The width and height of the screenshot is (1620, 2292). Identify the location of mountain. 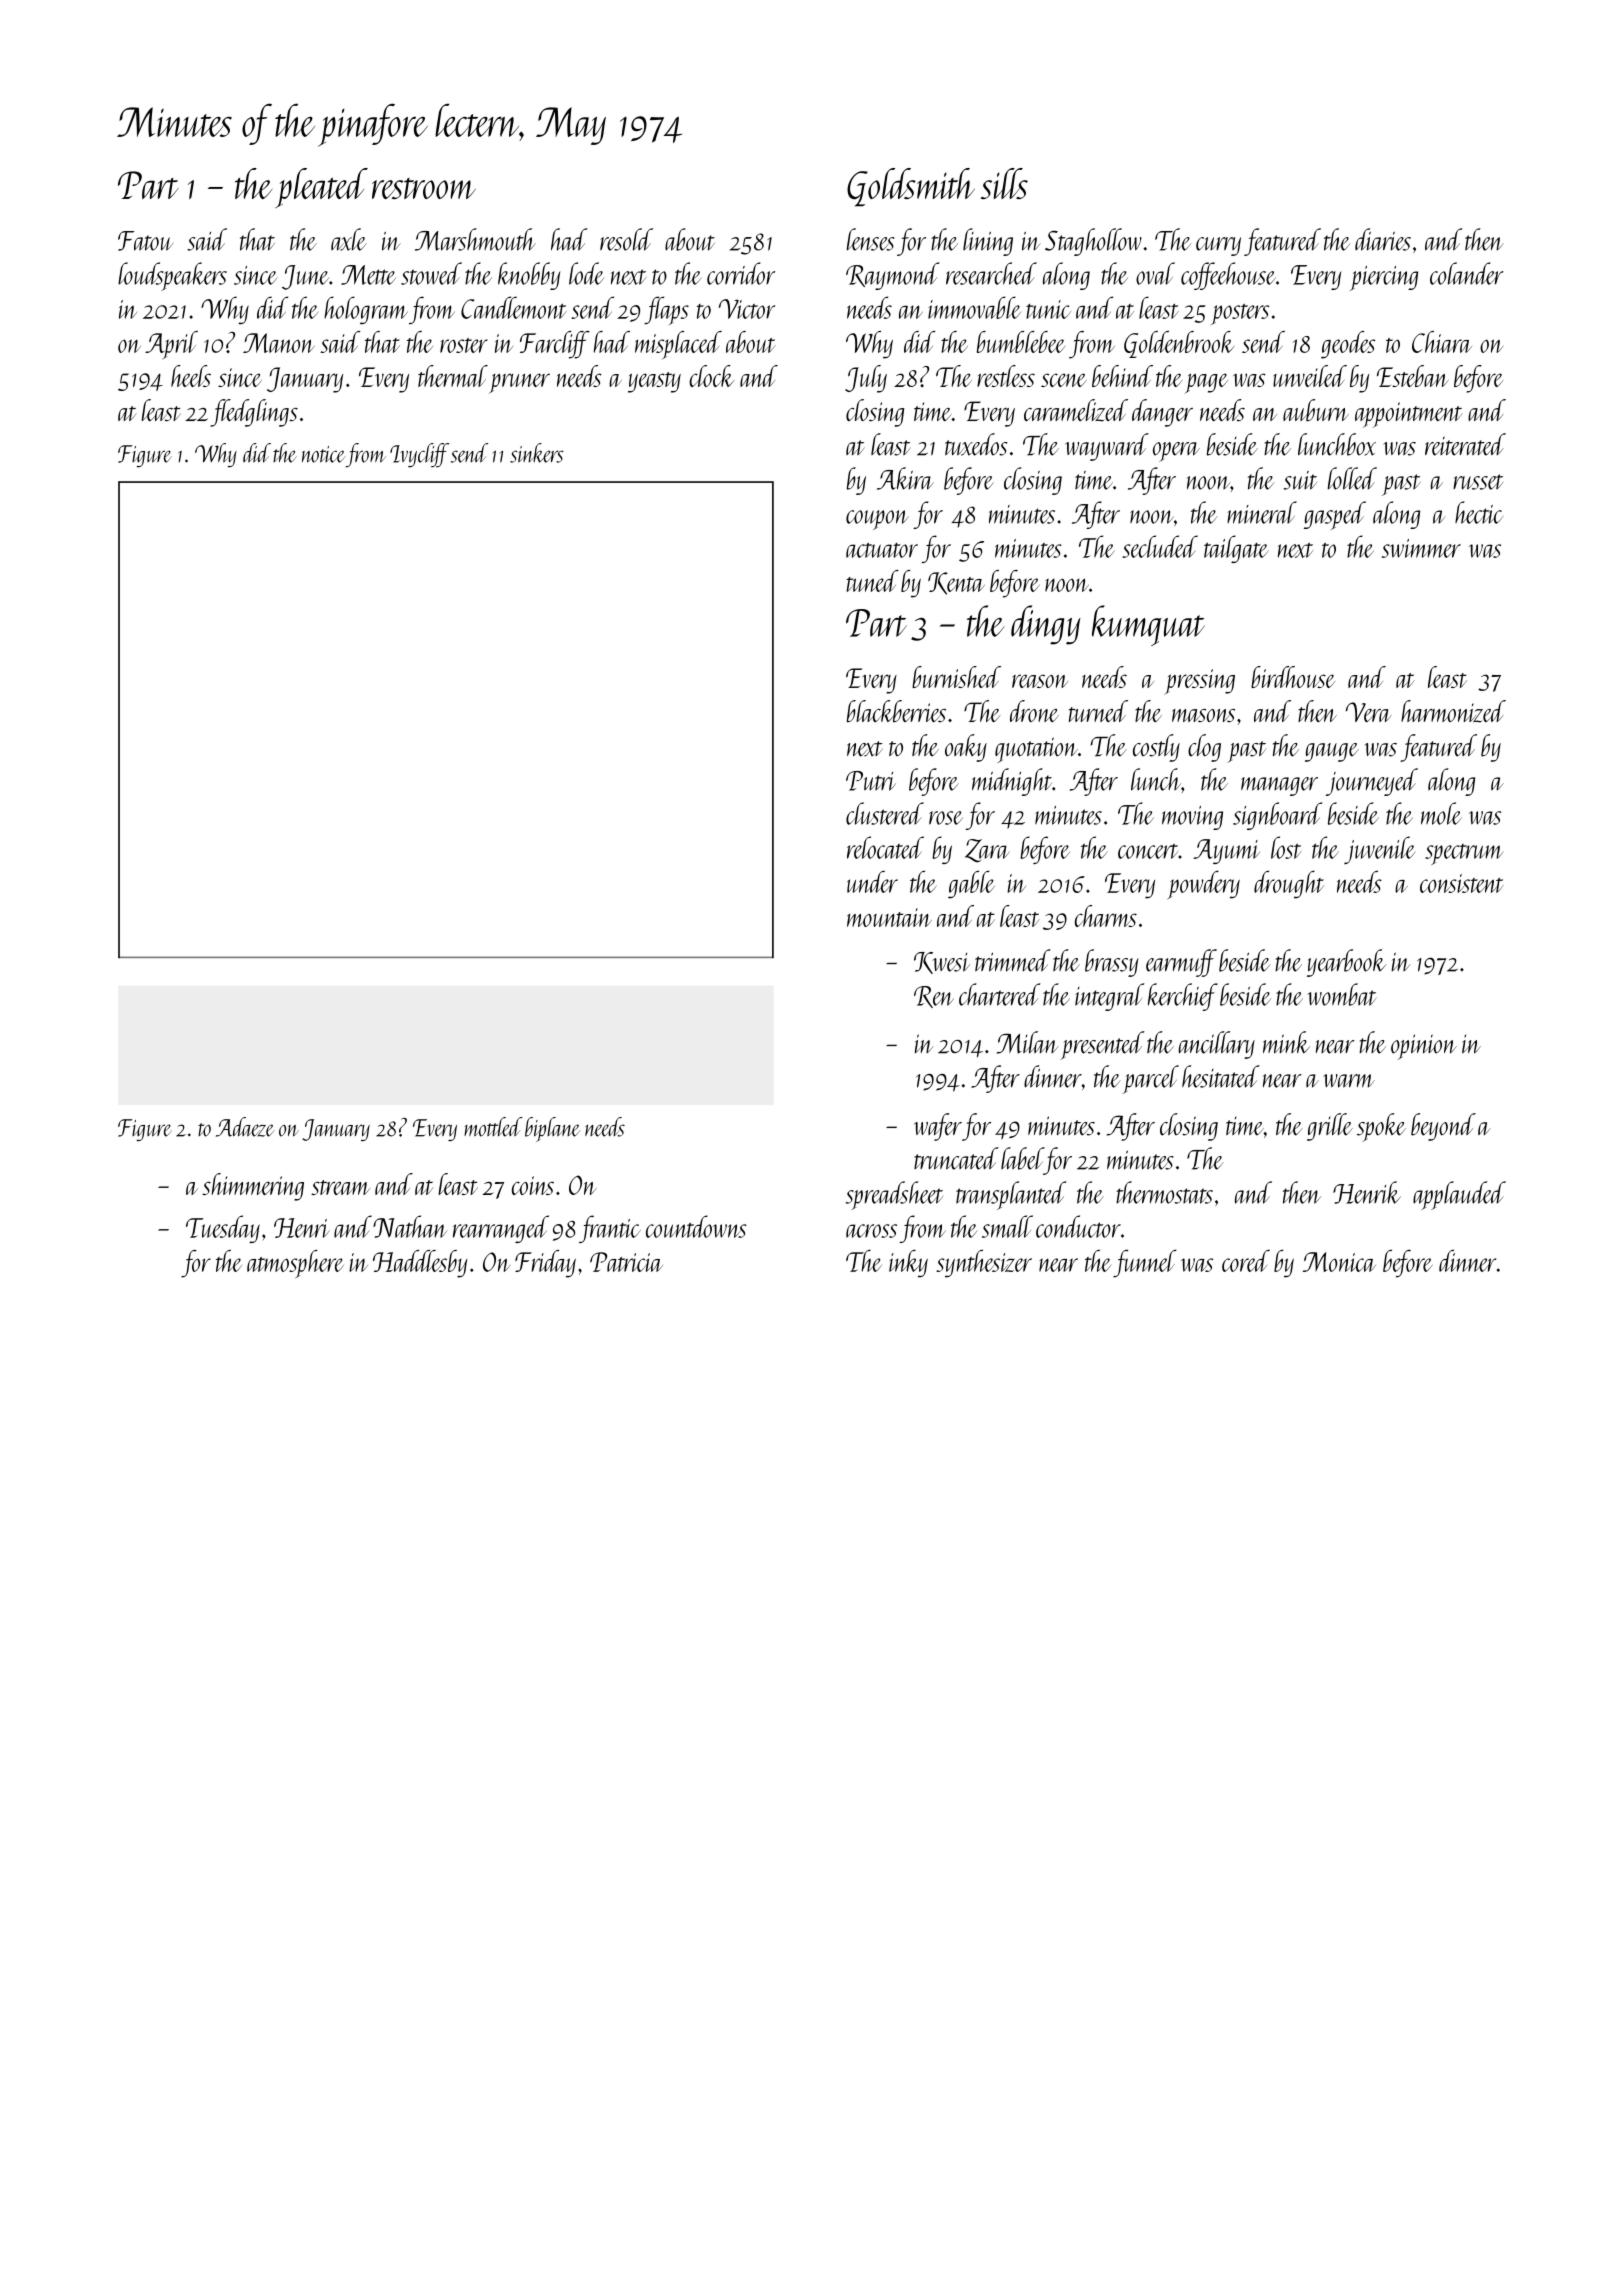
(889, 917).
